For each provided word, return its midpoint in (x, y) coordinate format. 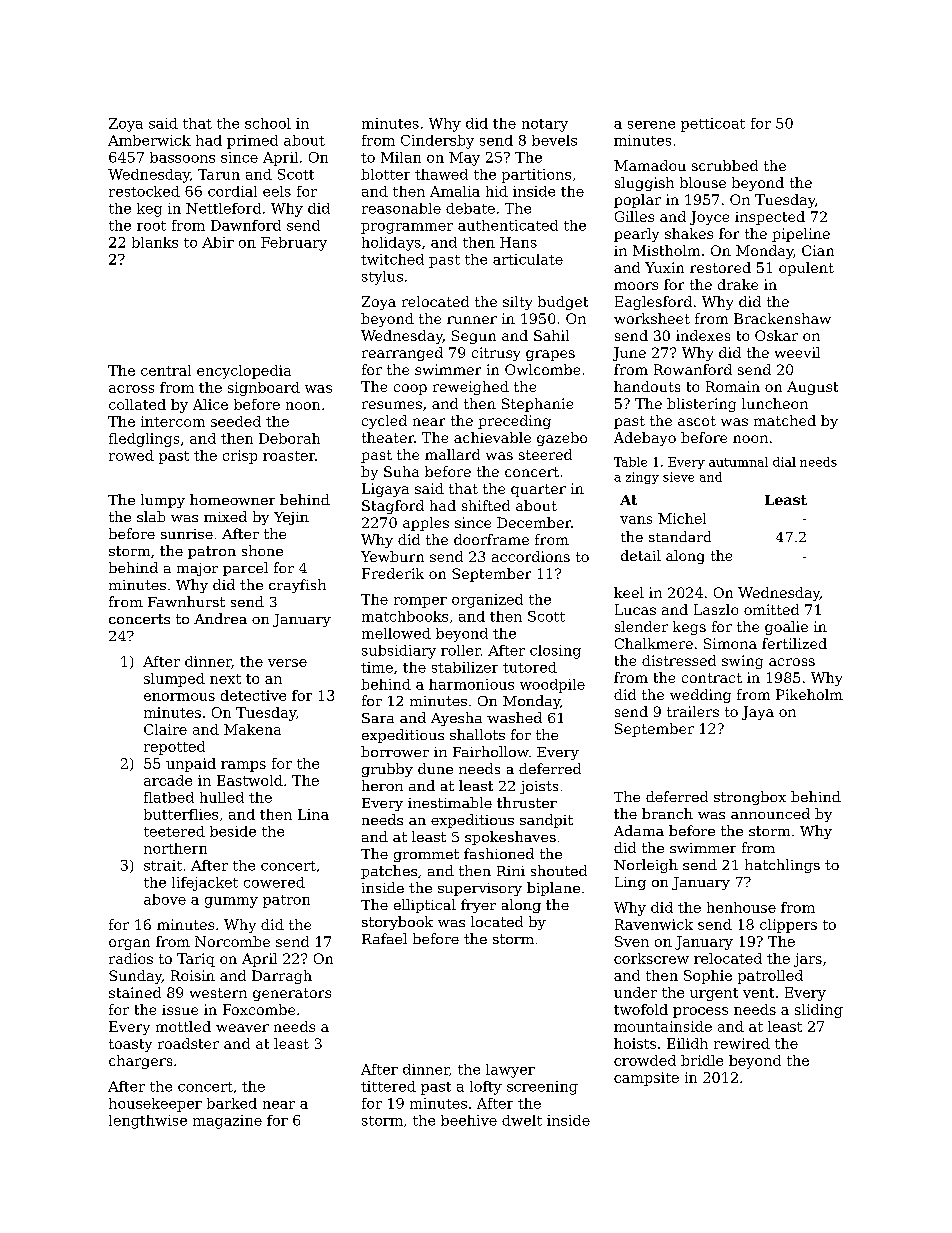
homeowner (232, 499)
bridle (702, 1060)
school (268, 123)
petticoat (713, 125)
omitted (771, 609)
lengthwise (148, 1122)
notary (545, 125)
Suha (401, 471)
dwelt (522, 1120)
